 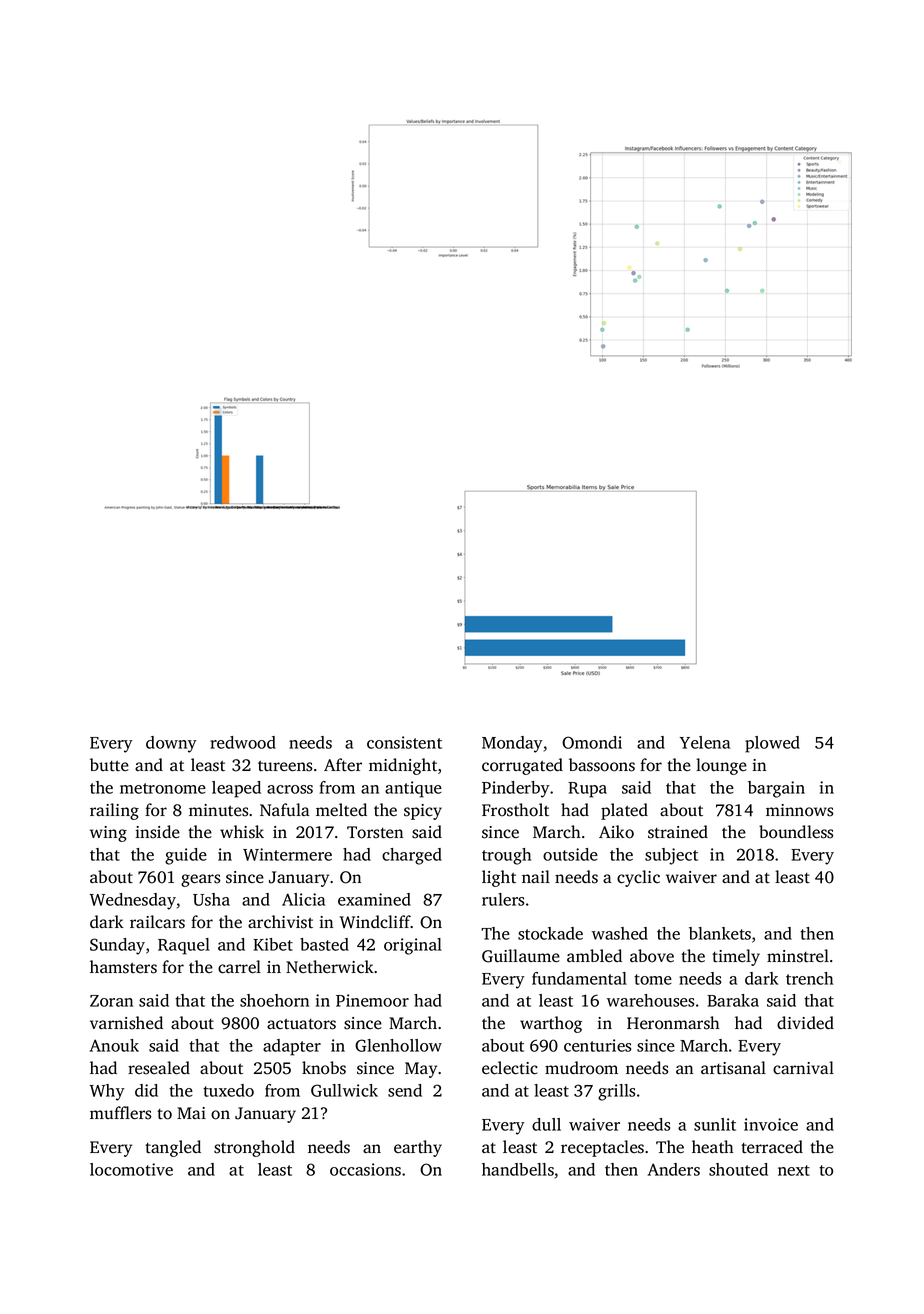 I want to click on tangled, so click(x=173, y=1148).
